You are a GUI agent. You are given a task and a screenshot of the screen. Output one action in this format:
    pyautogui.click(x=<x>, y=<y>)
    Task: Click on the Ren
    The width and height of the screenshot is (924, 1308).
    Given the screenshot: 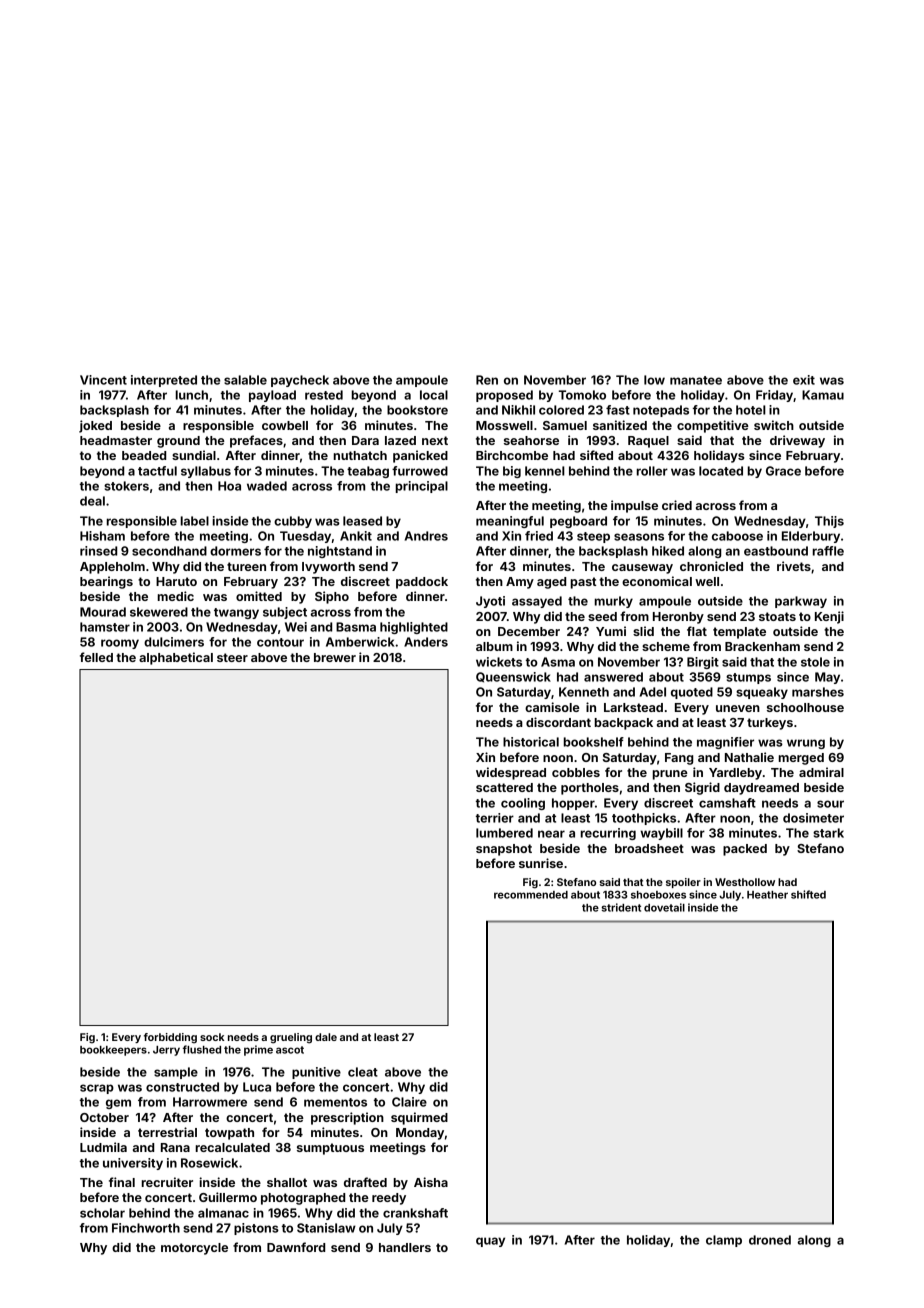 What is the action you would take?
    pyautogui.click(x=487, y=380)
